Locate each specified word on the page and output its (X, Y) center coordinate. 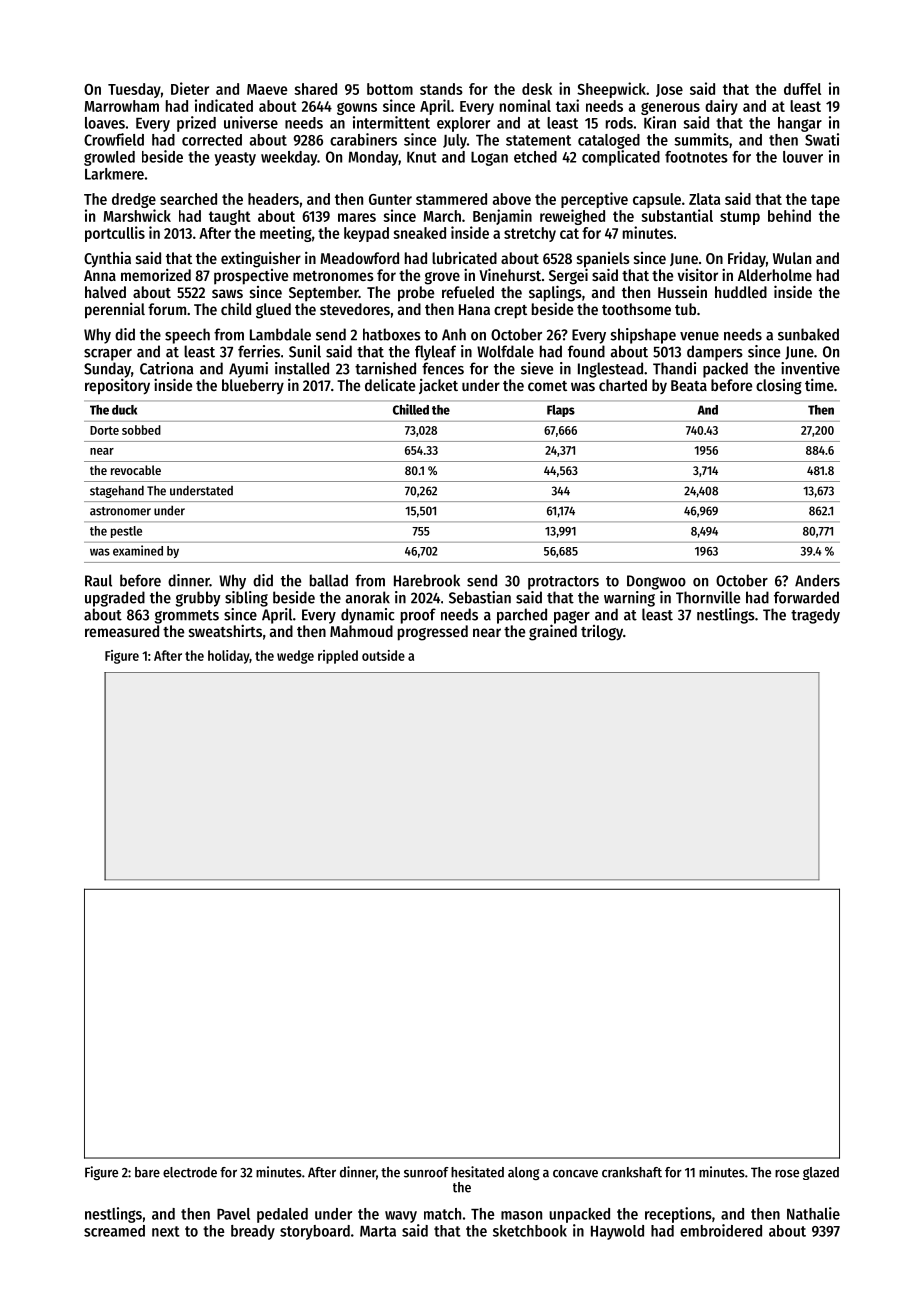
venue (699, 336)
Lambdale (280, 334)
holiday (229, 657)
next (166, 1231)
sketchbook (530, 1231)
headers (273, 199)
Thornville (708, 597)
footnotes (696, 157)
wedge (295, 657)
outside (383, 655)
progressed (433, 633)
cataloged (609, 141)
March (442, 216)
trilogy (602, 633)
